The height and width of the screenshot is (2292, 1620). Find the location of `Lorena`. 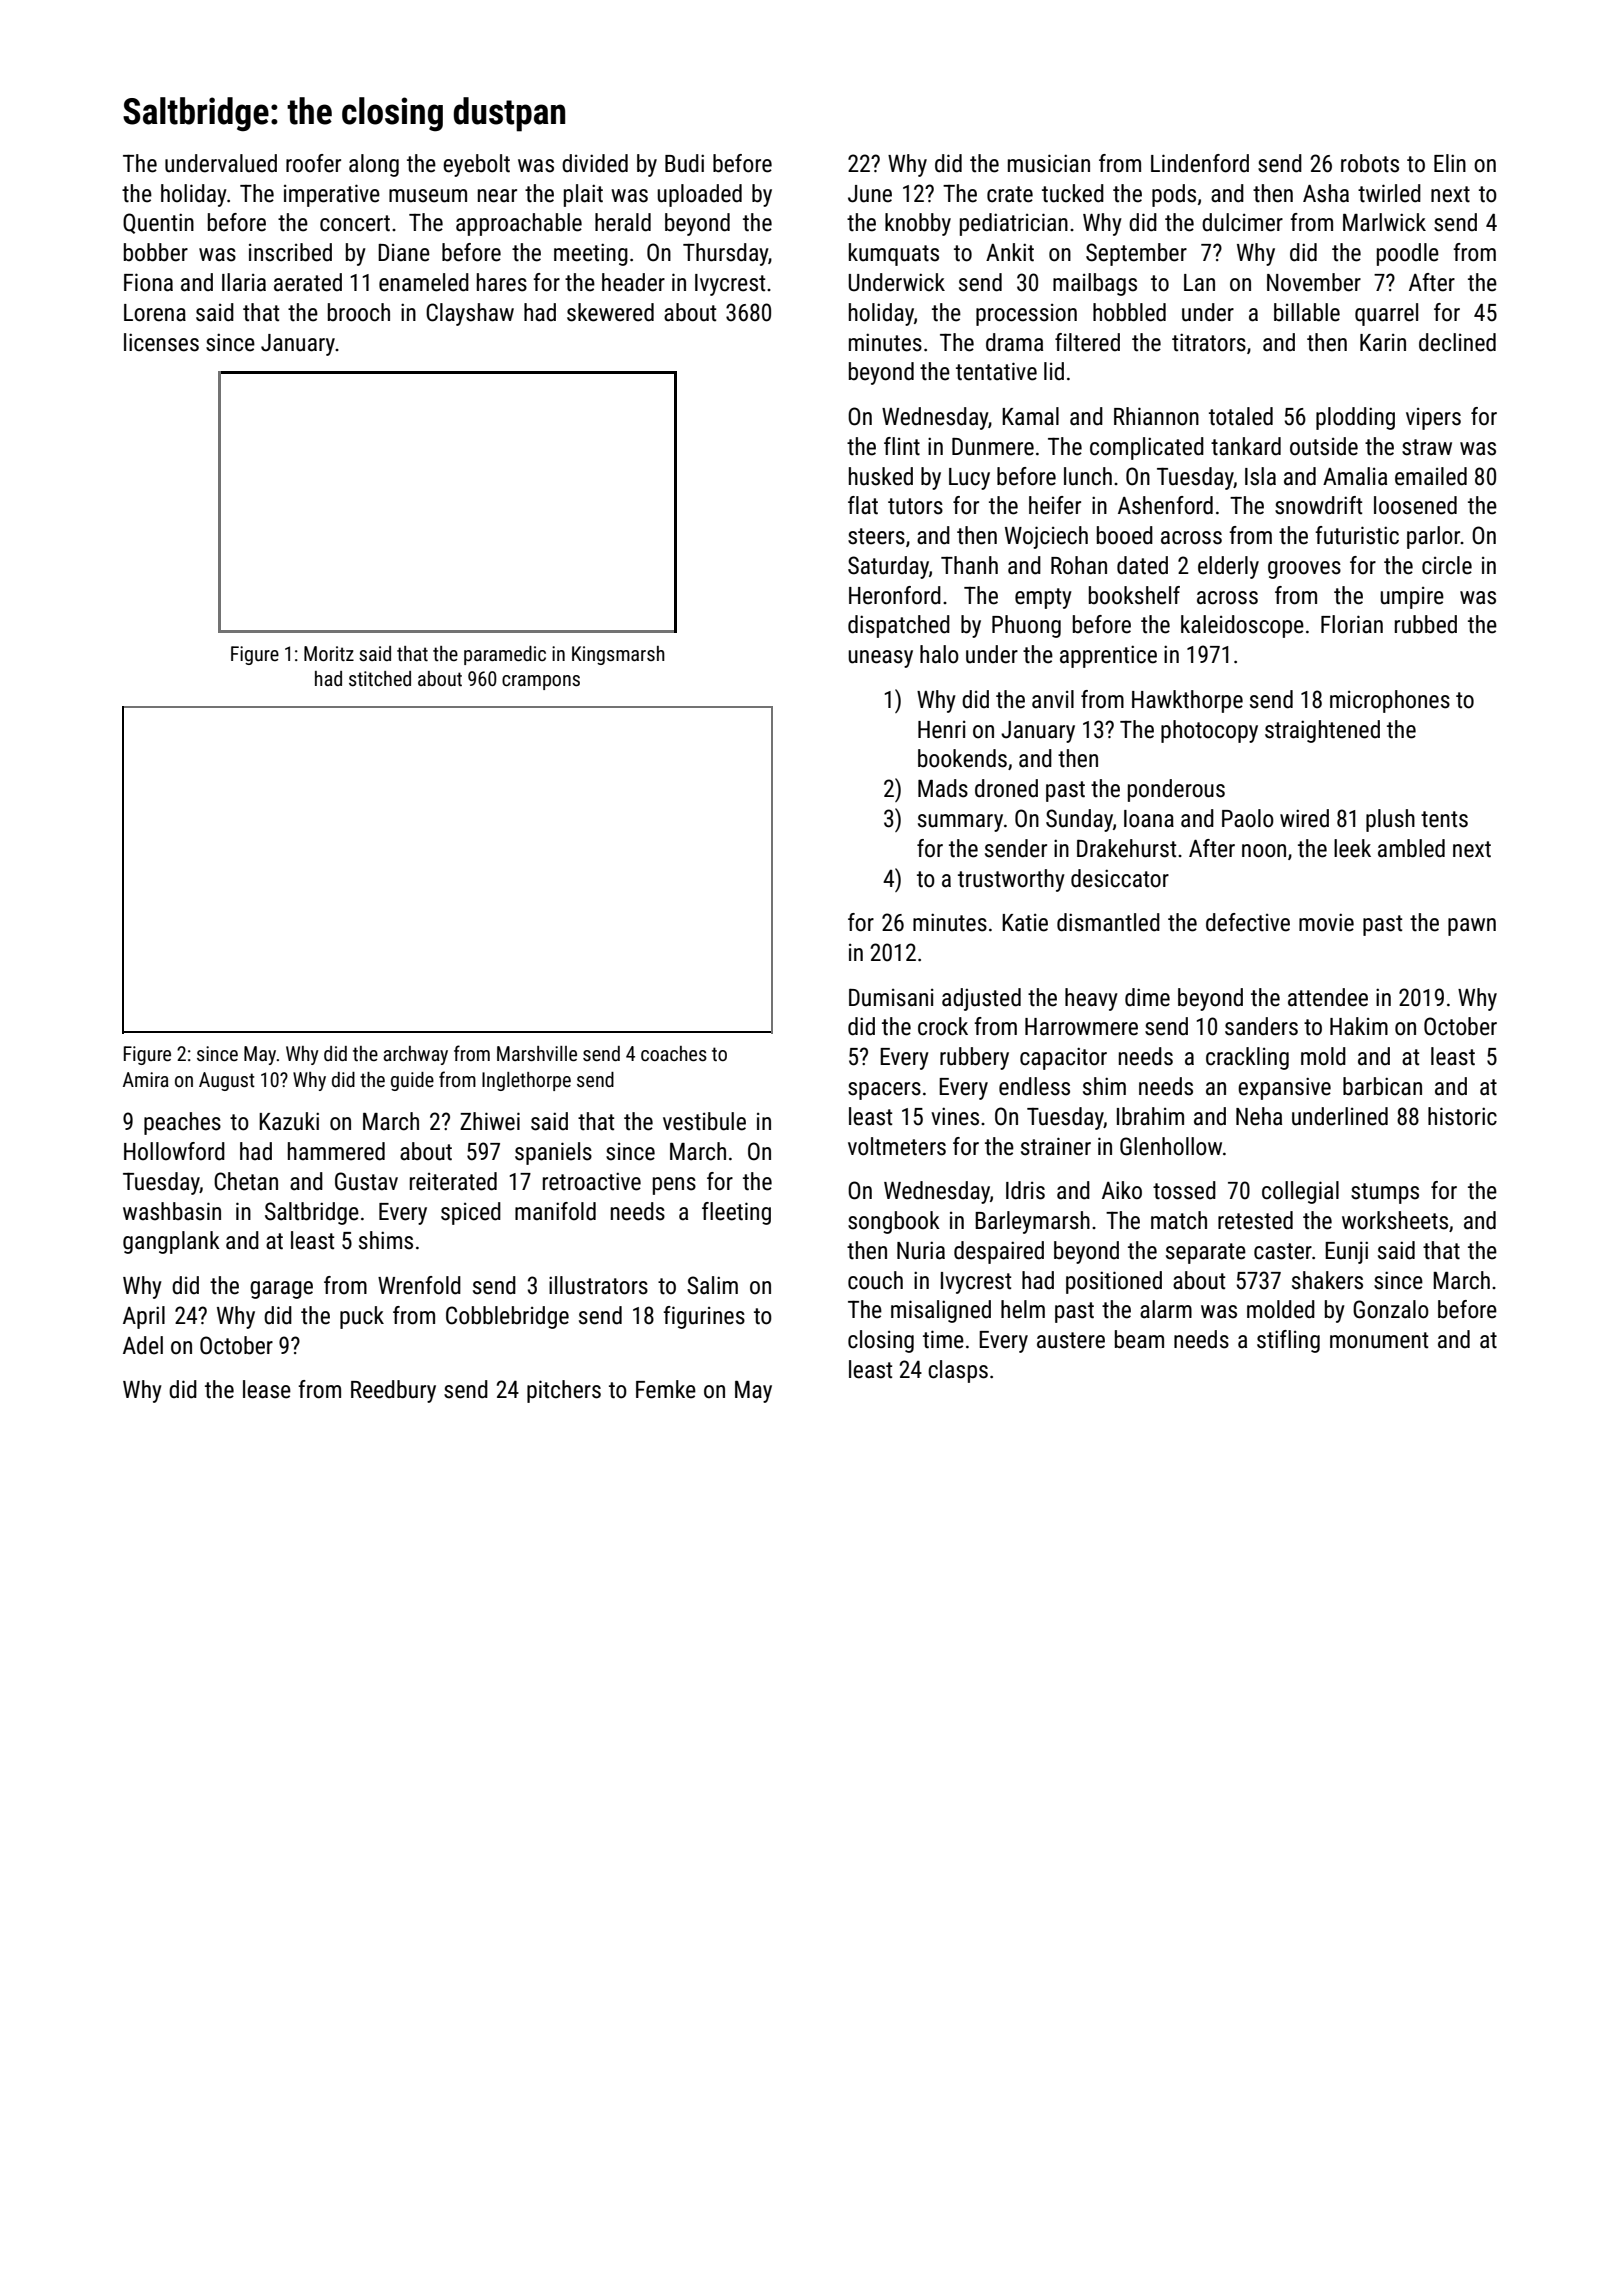

Lorena is located at coordinates (155, 313).
